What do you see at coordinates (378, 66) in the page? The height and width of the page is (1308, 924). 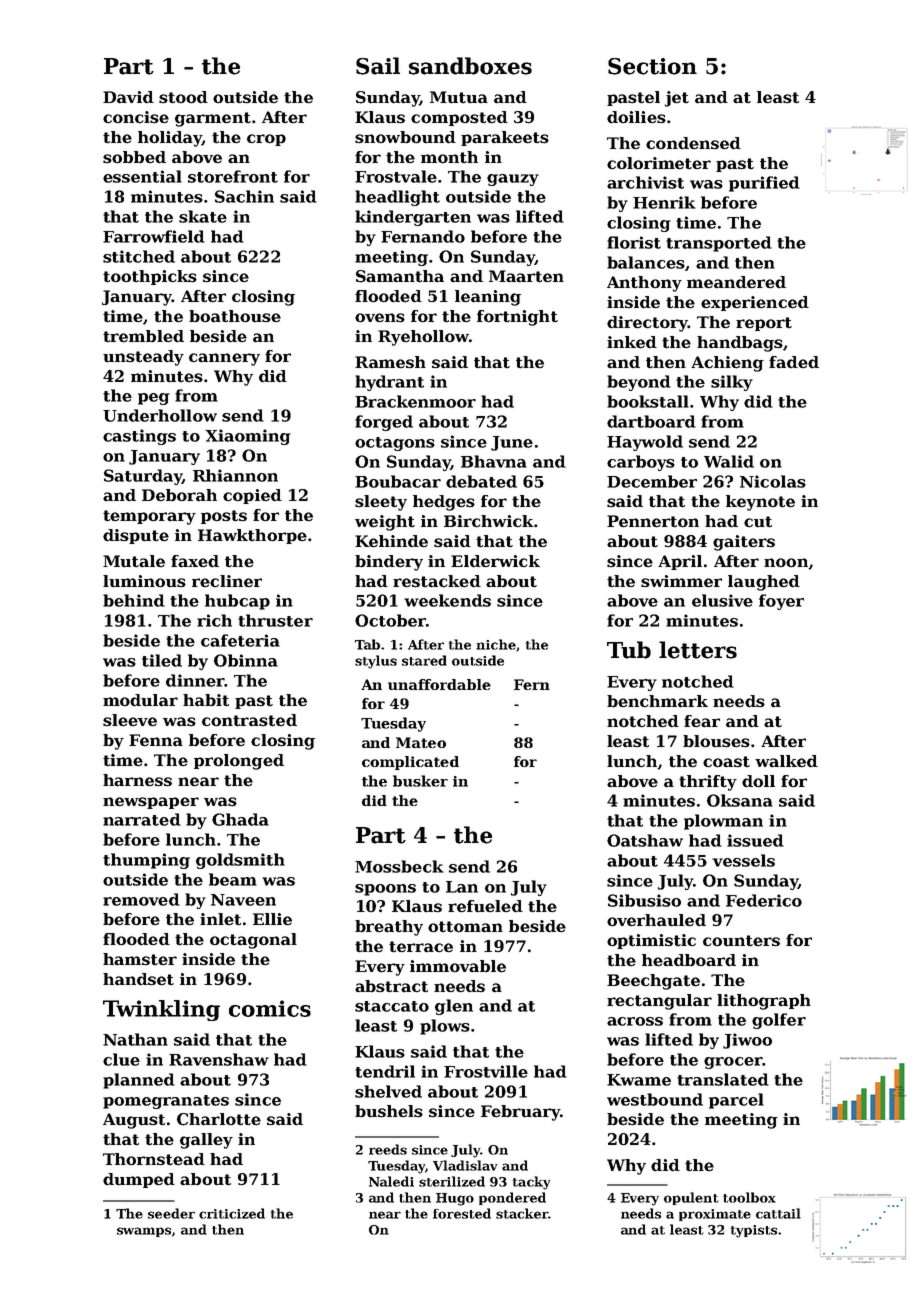 I see `Sail` at bounding box center [378, 66].
